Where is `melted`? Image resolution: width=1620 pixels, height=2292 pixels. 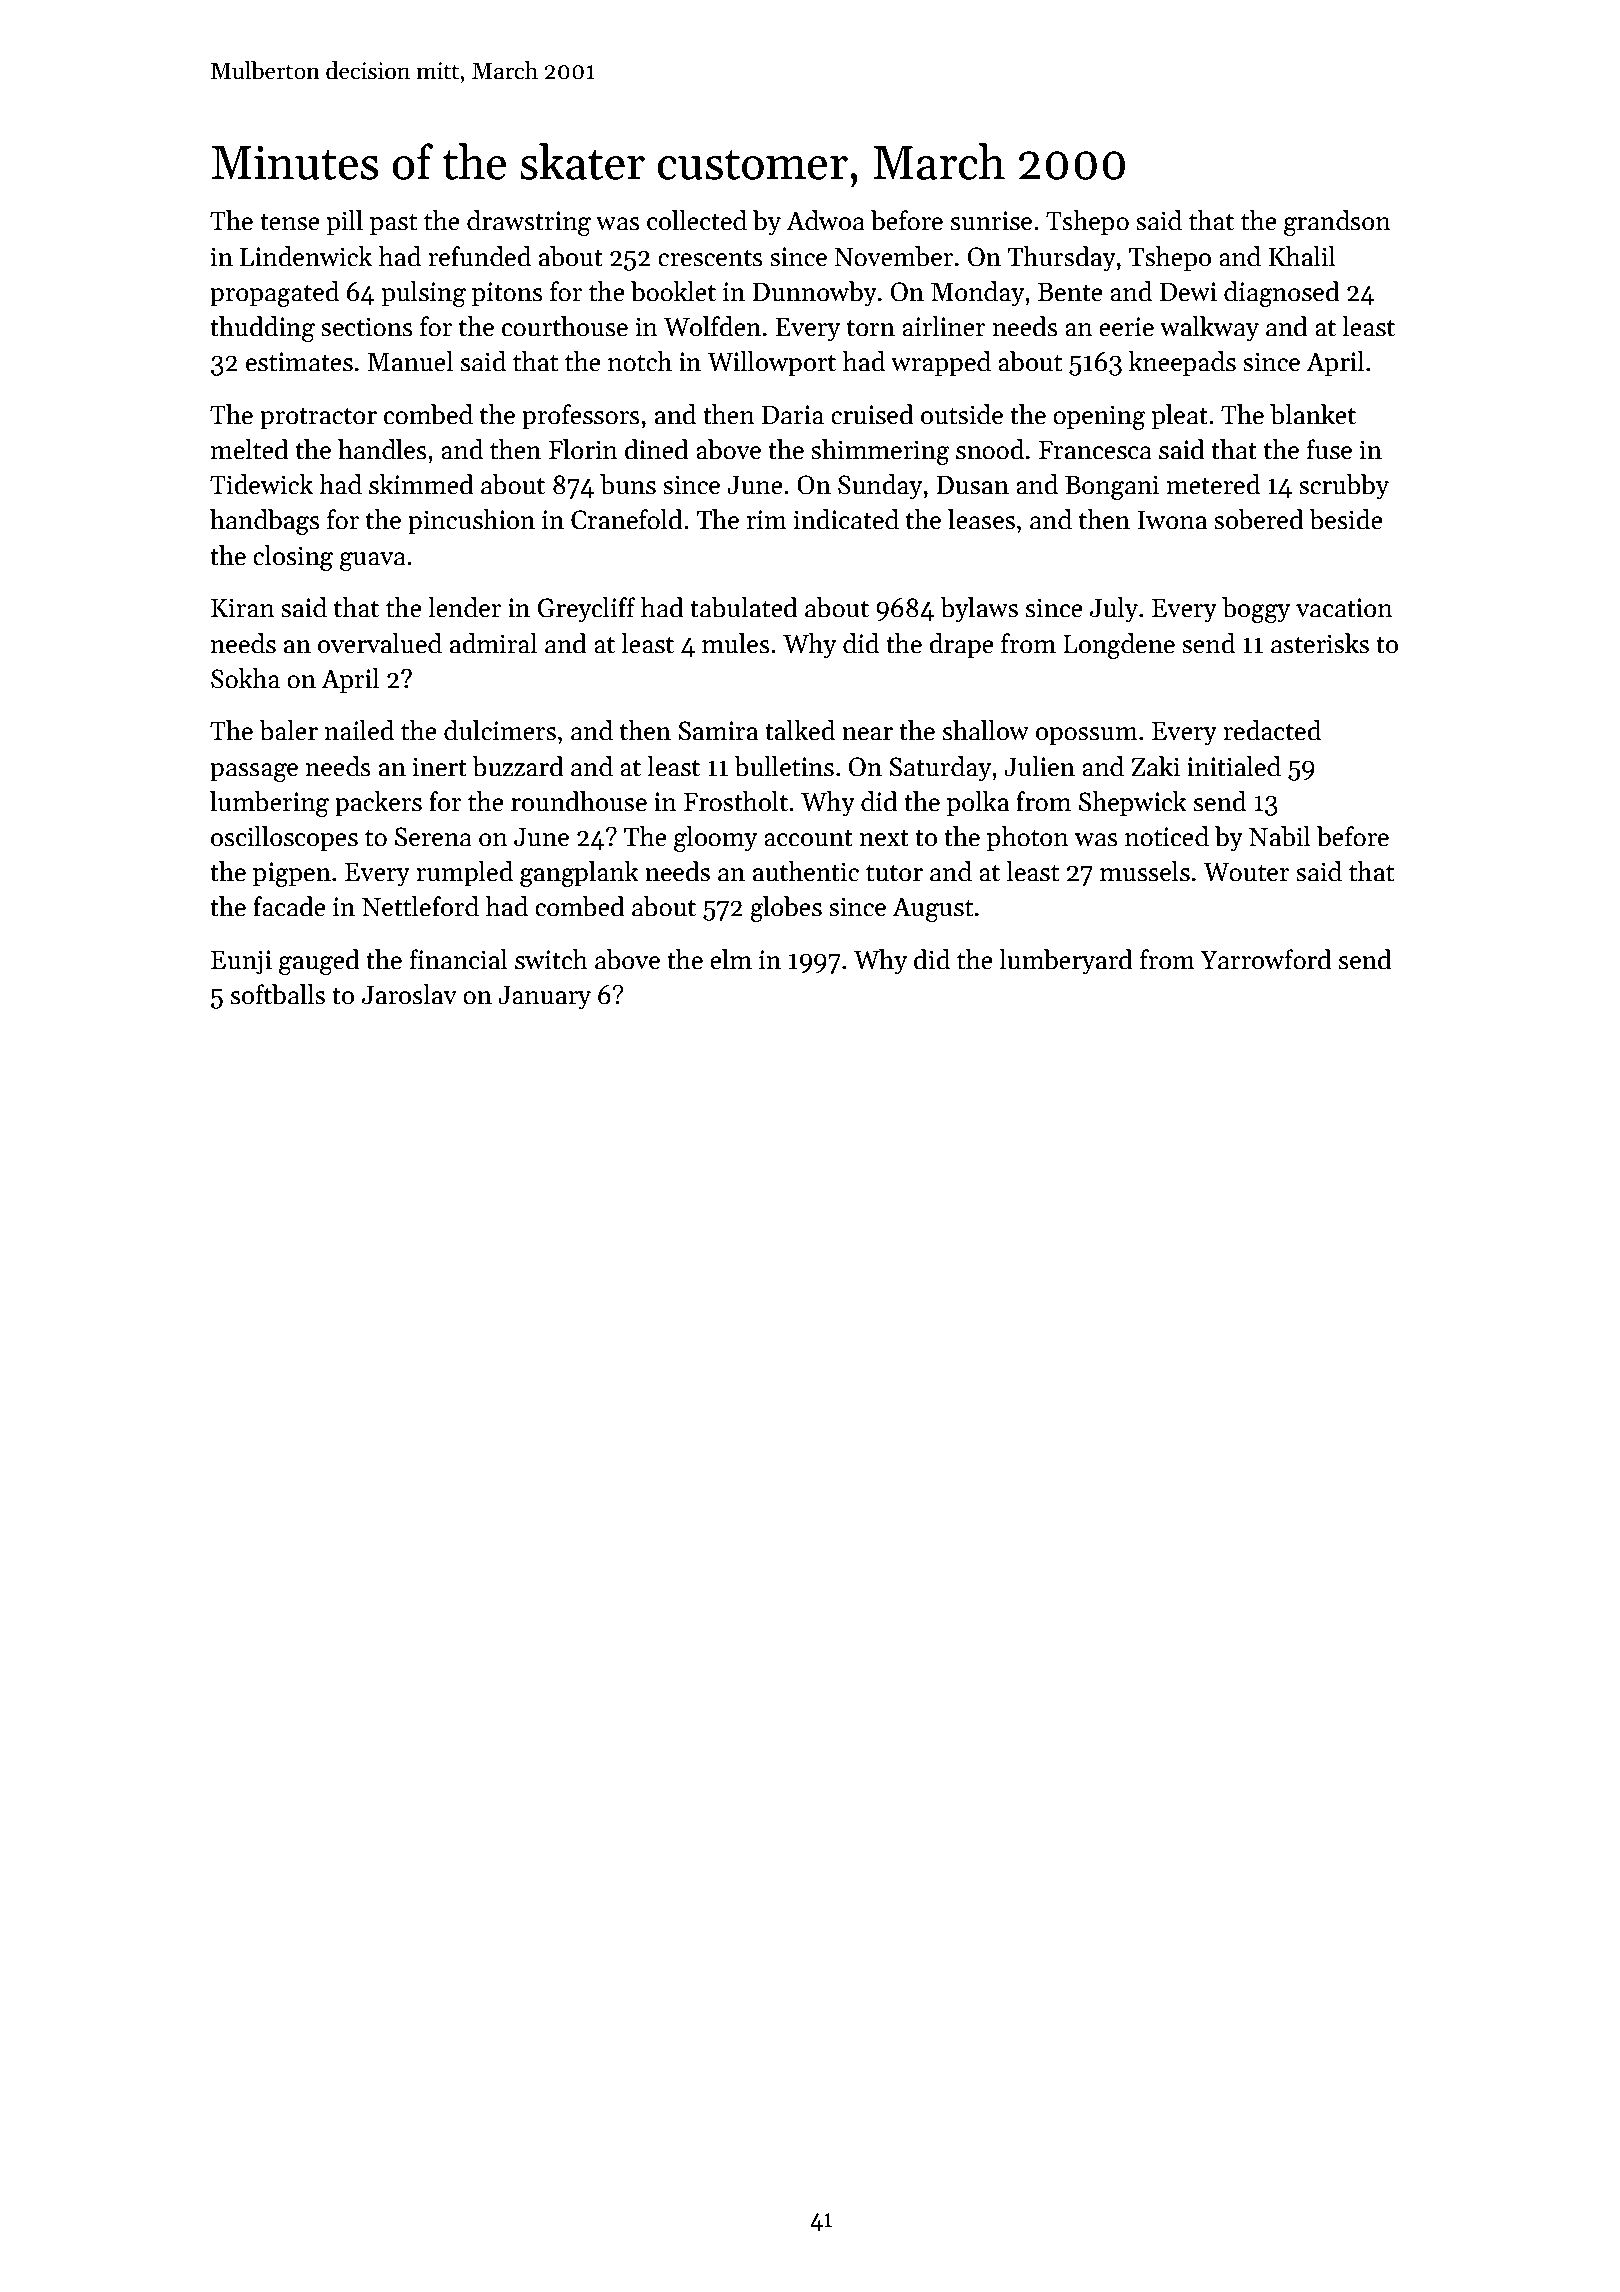
melted is located at coordinates (250, 449).
